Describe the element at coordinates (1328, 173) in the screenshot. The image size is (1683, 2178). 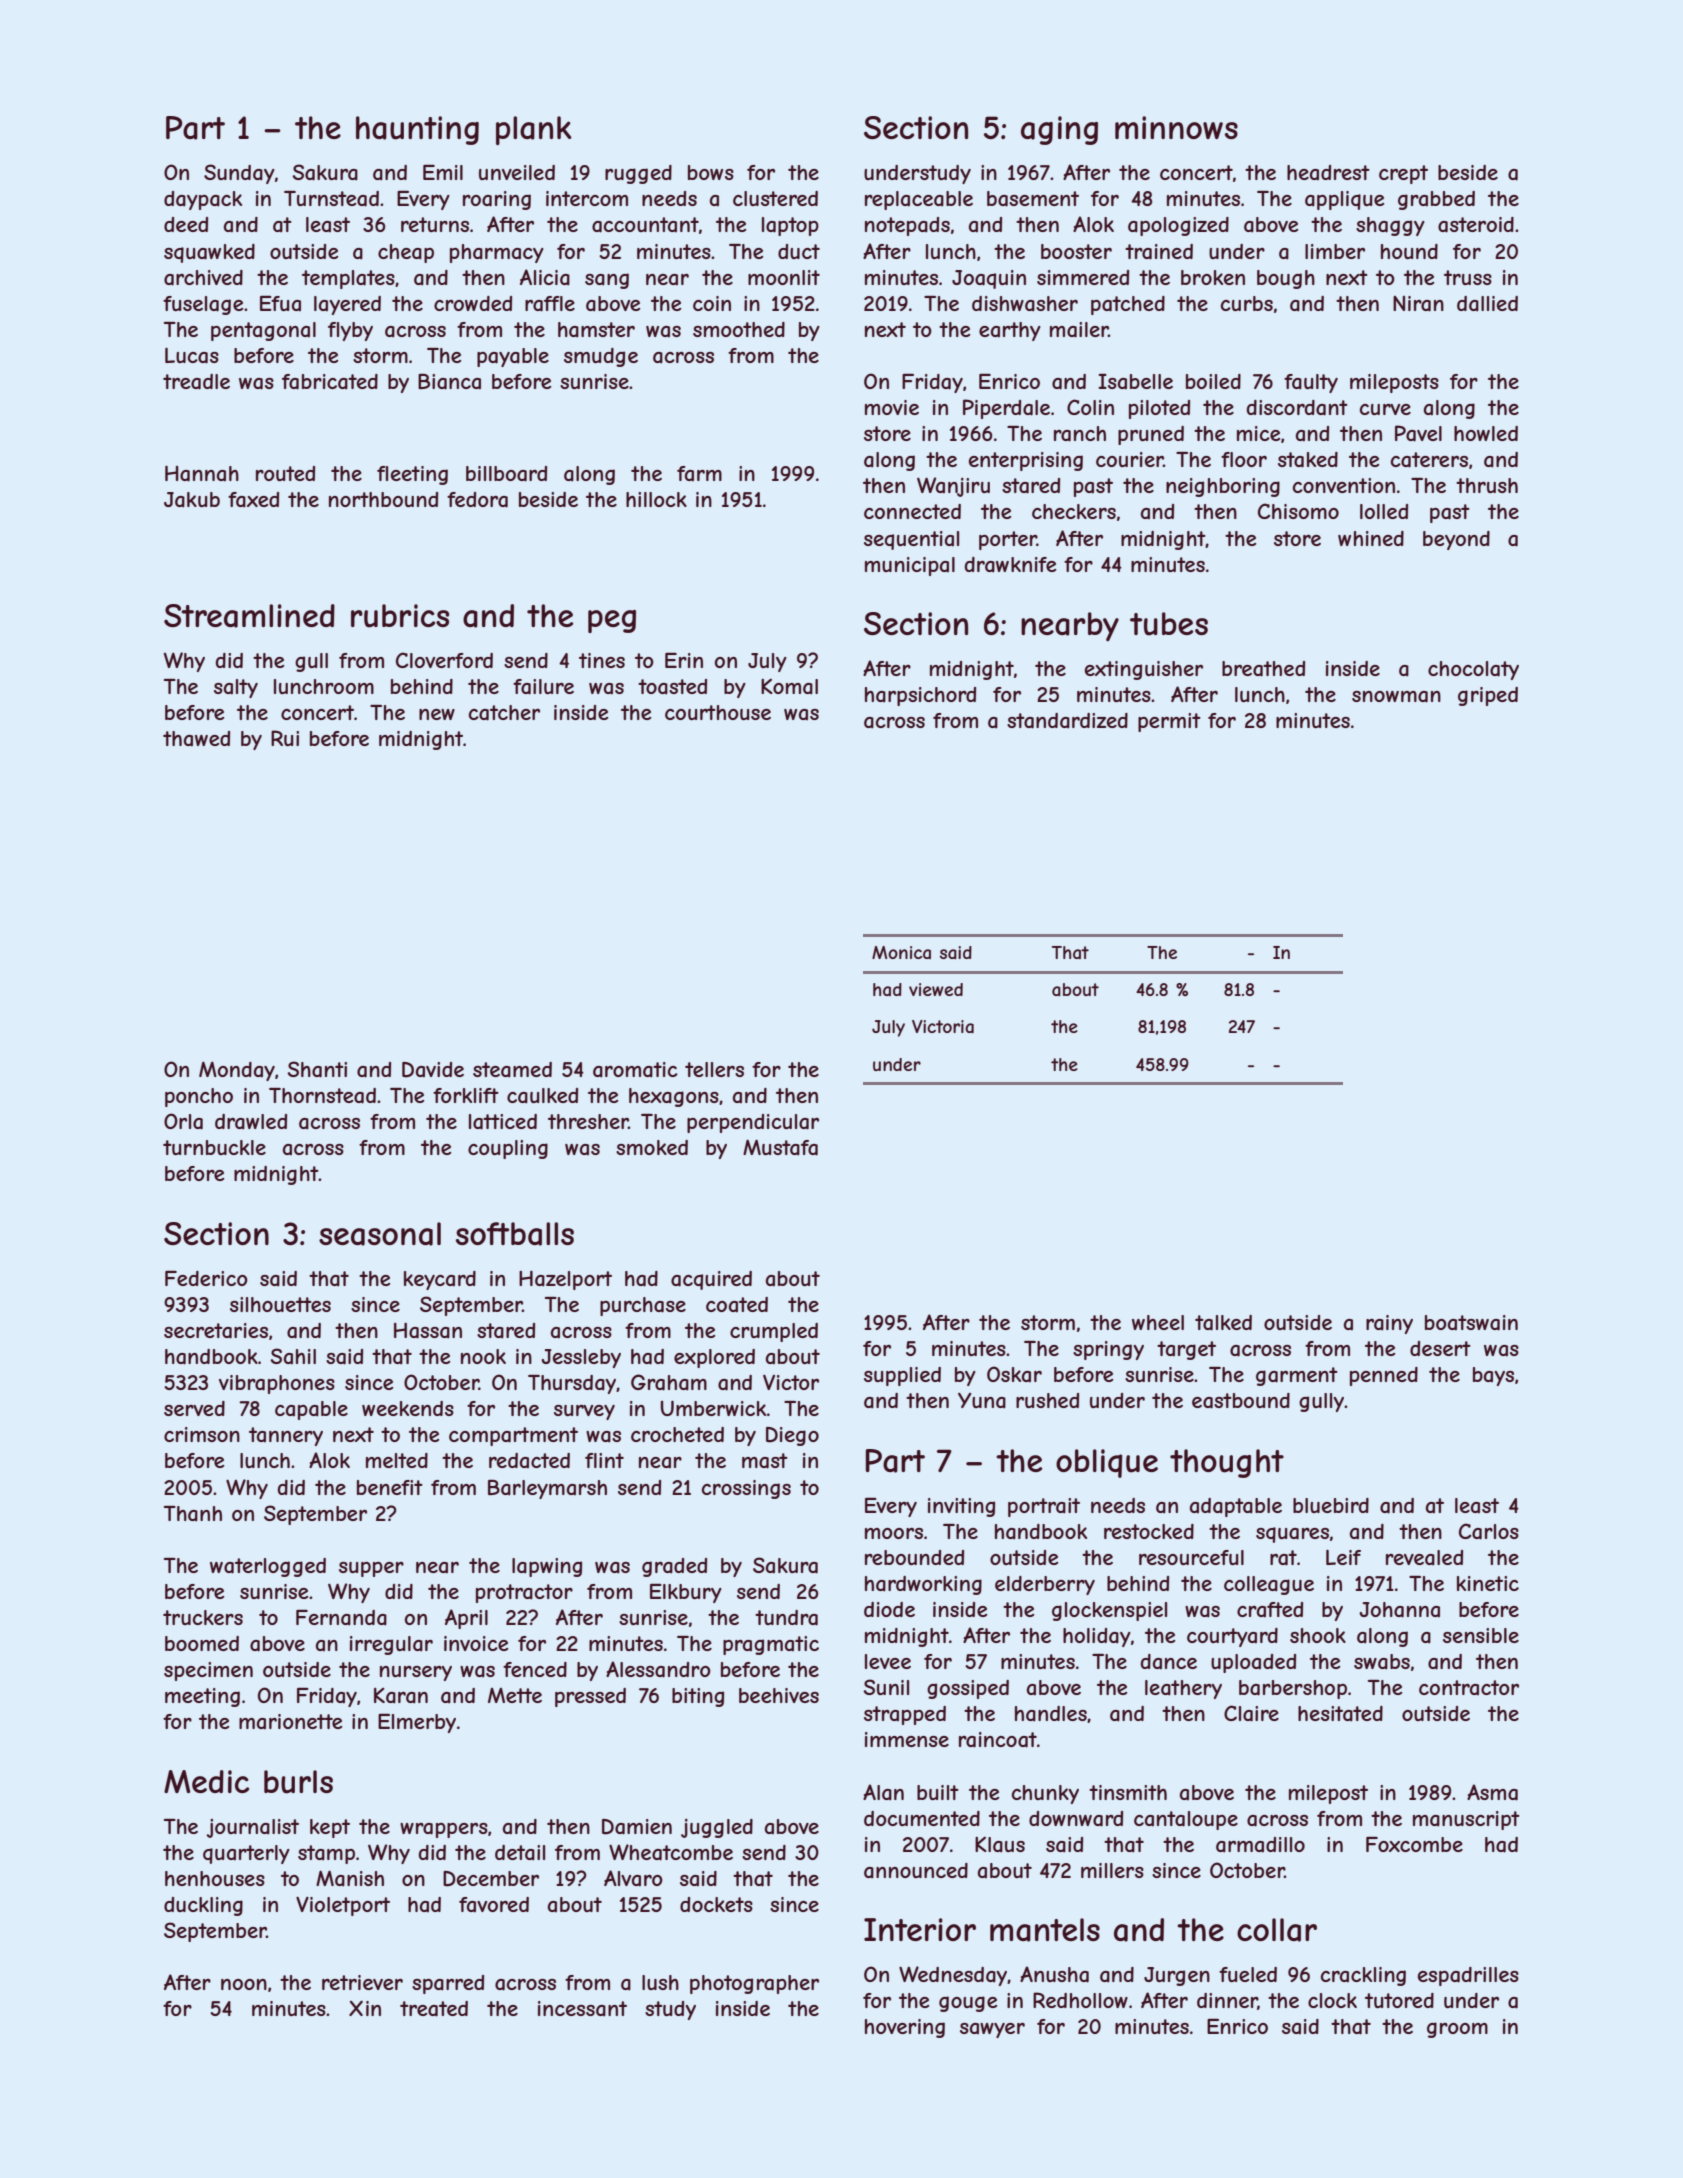
I see `headrest` at that location.
